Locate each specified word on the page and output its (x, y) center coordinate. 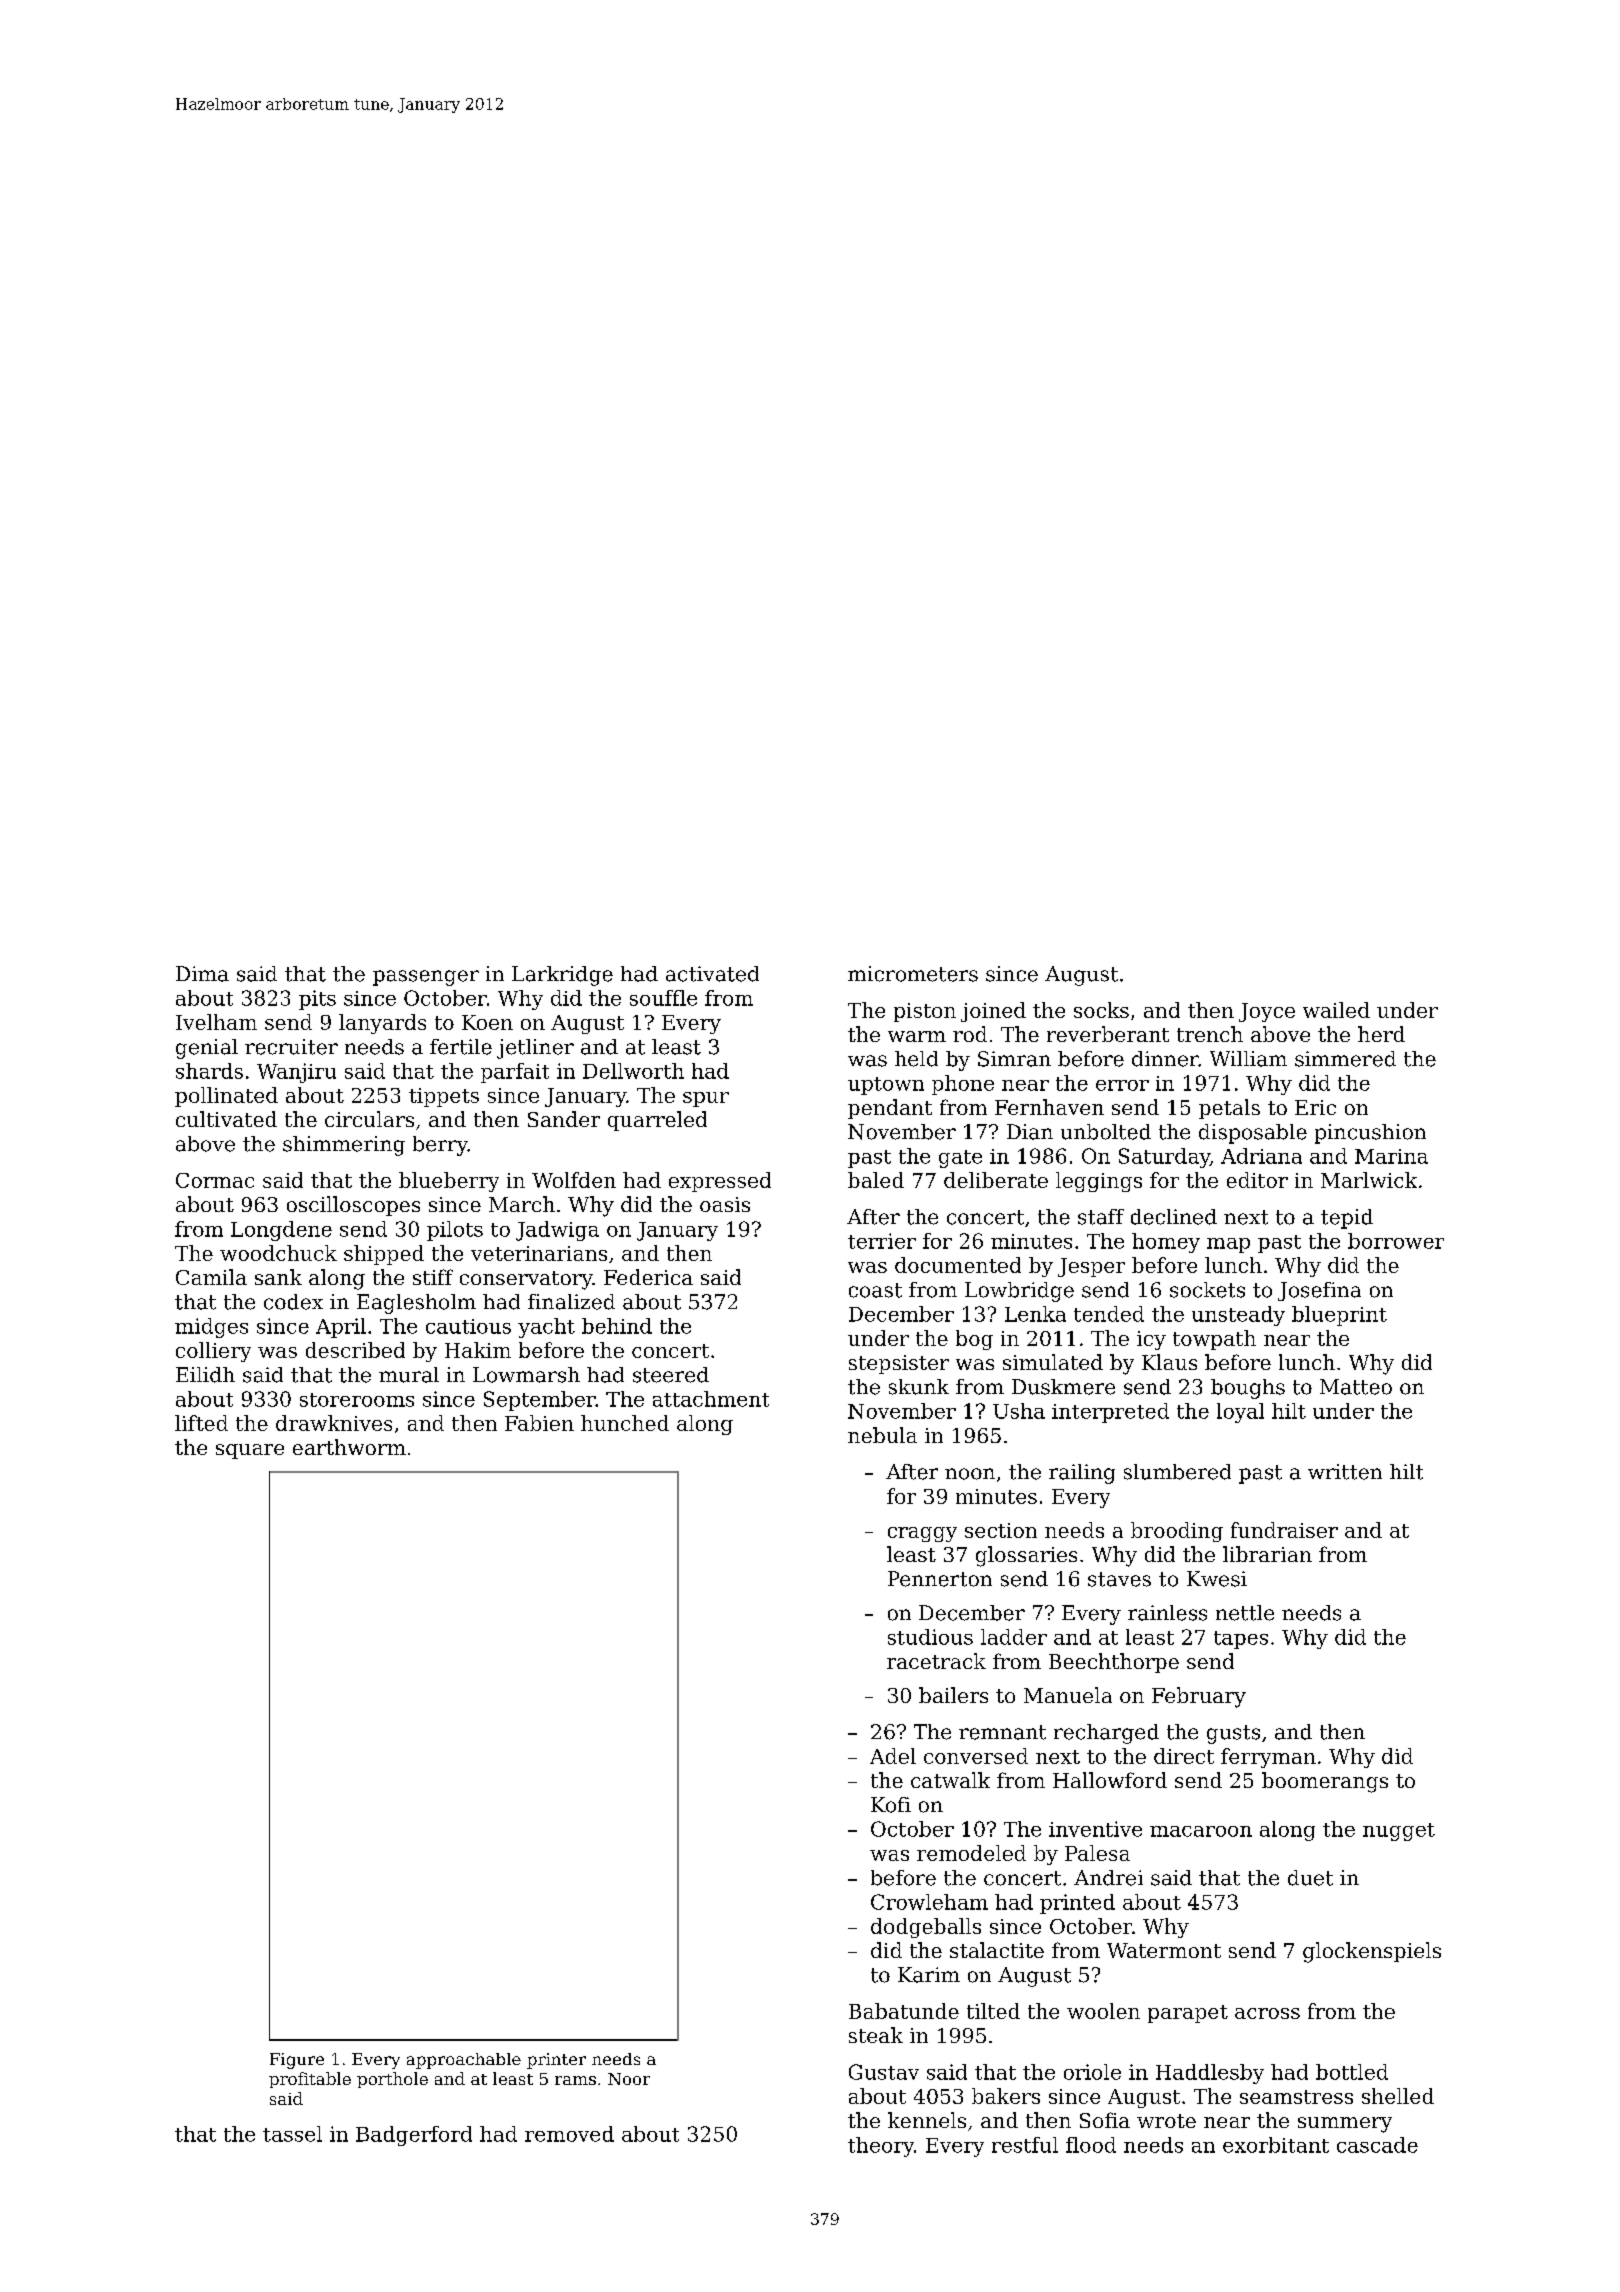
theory (881, 2147)
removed (569, 2134)
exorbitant (1276, 2145)
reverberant (1108, 1034)
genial (207, 1049)
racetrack (936, 1661)
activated (712, 974)
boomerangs (1325, 1782)
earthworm (349, 1447)
